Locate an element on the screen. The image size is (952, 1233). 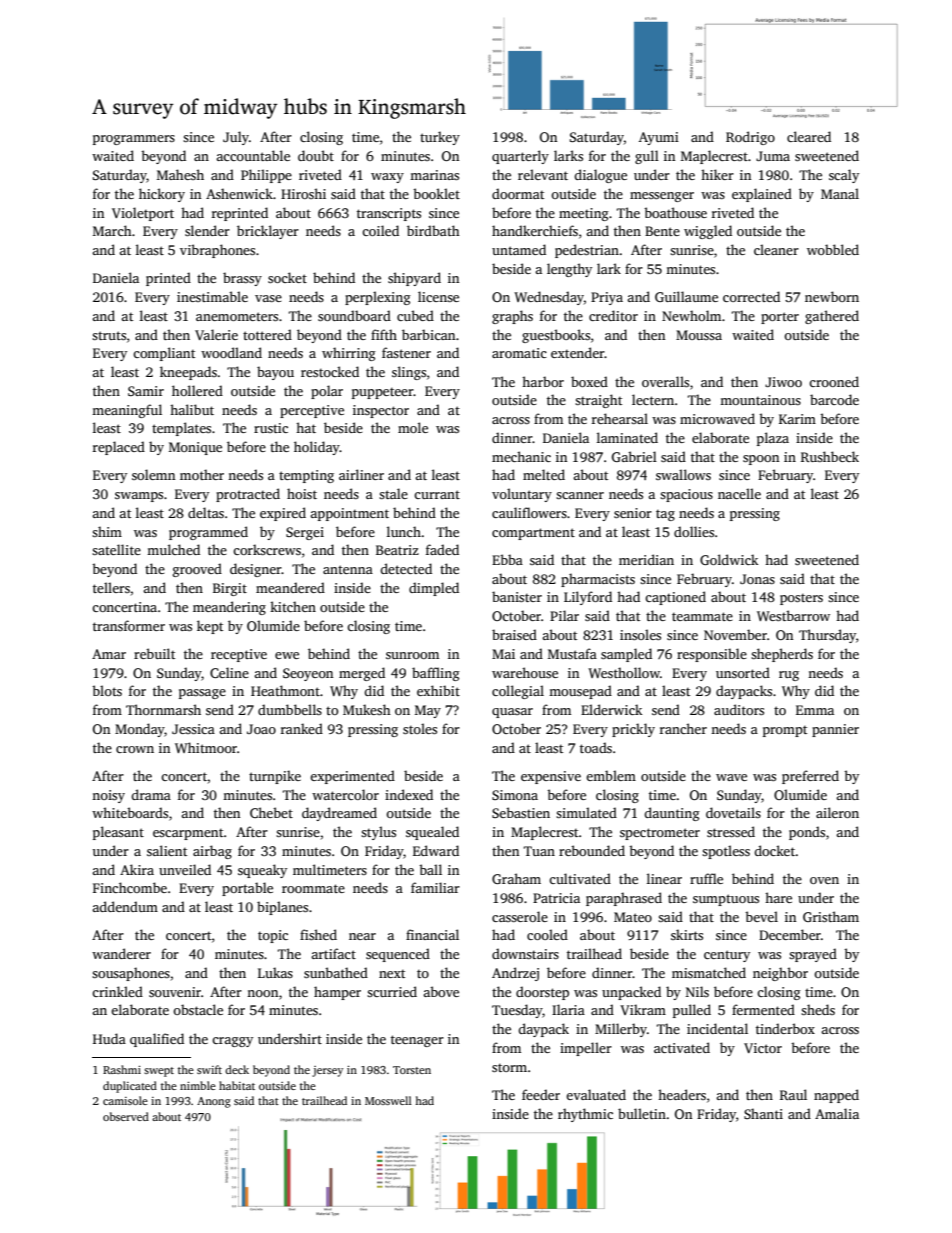
aromatic is located at coordinates (519, 353).
